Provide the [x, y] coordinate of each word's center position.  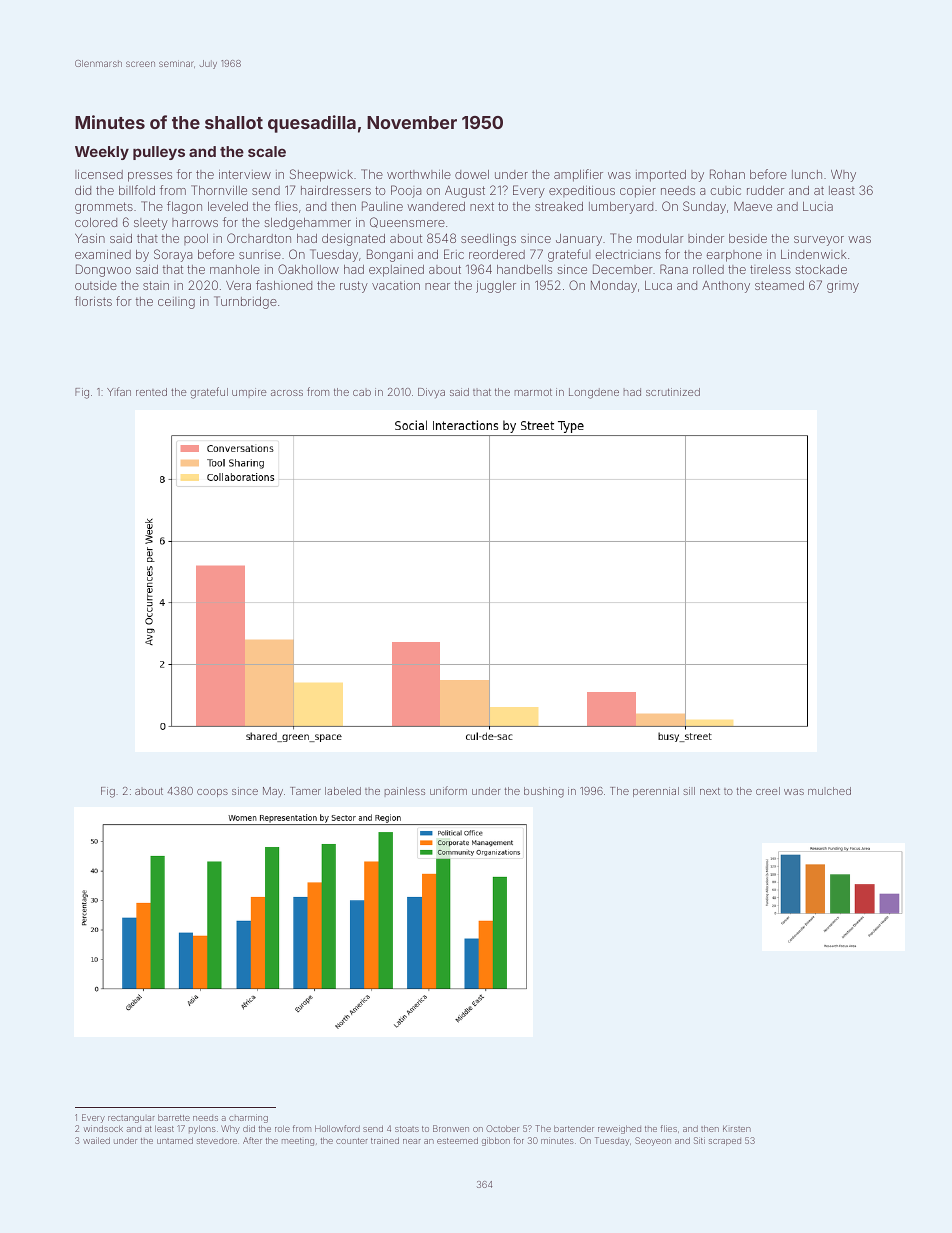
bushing [544, 792]
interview [245, 174]
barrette [174, 1117]
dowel [472, 174]
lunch [807, 174]
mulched [829, 791]
